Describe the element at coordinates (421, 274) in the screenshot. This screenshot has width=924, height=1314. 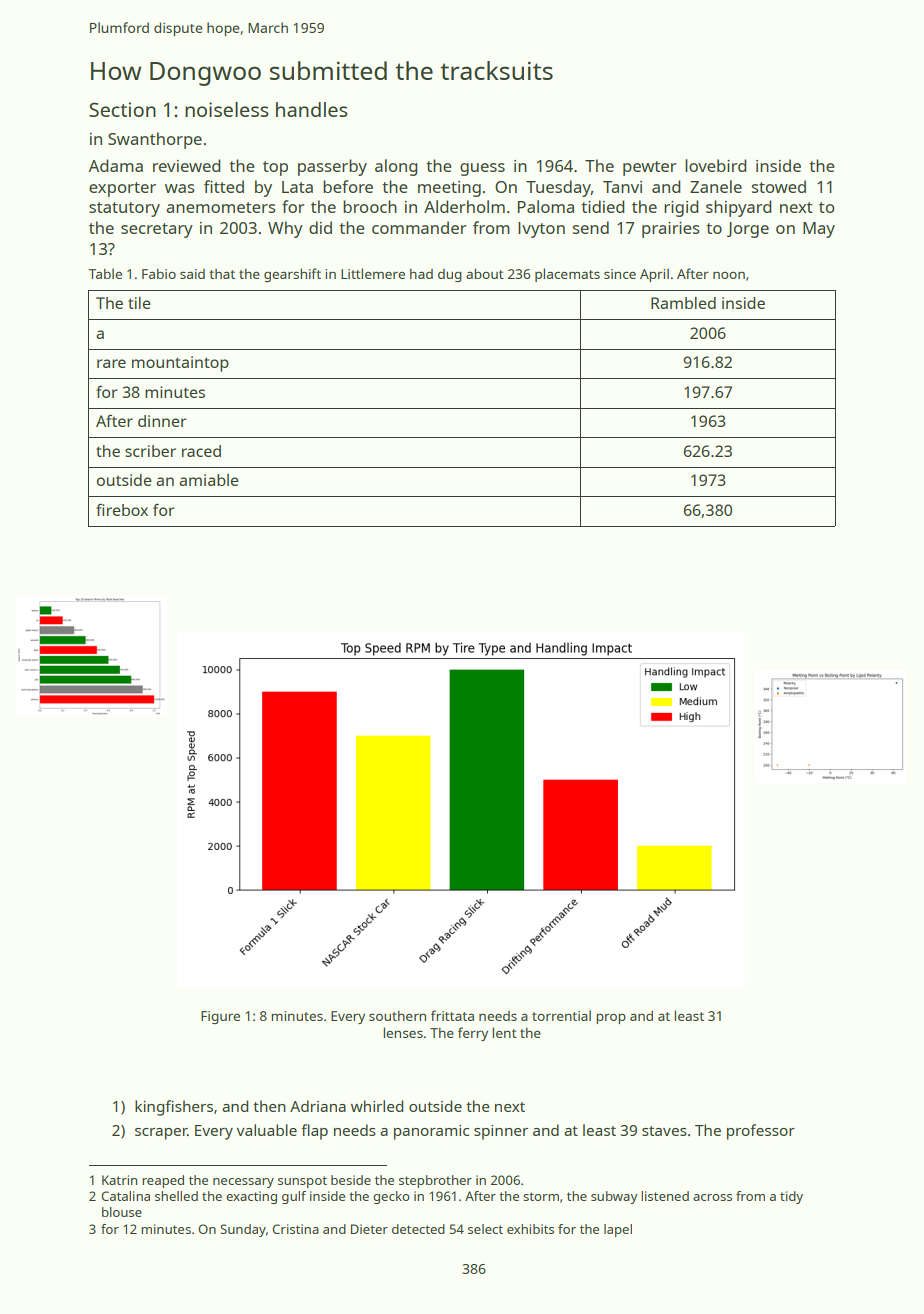
I see `had` at that location.
